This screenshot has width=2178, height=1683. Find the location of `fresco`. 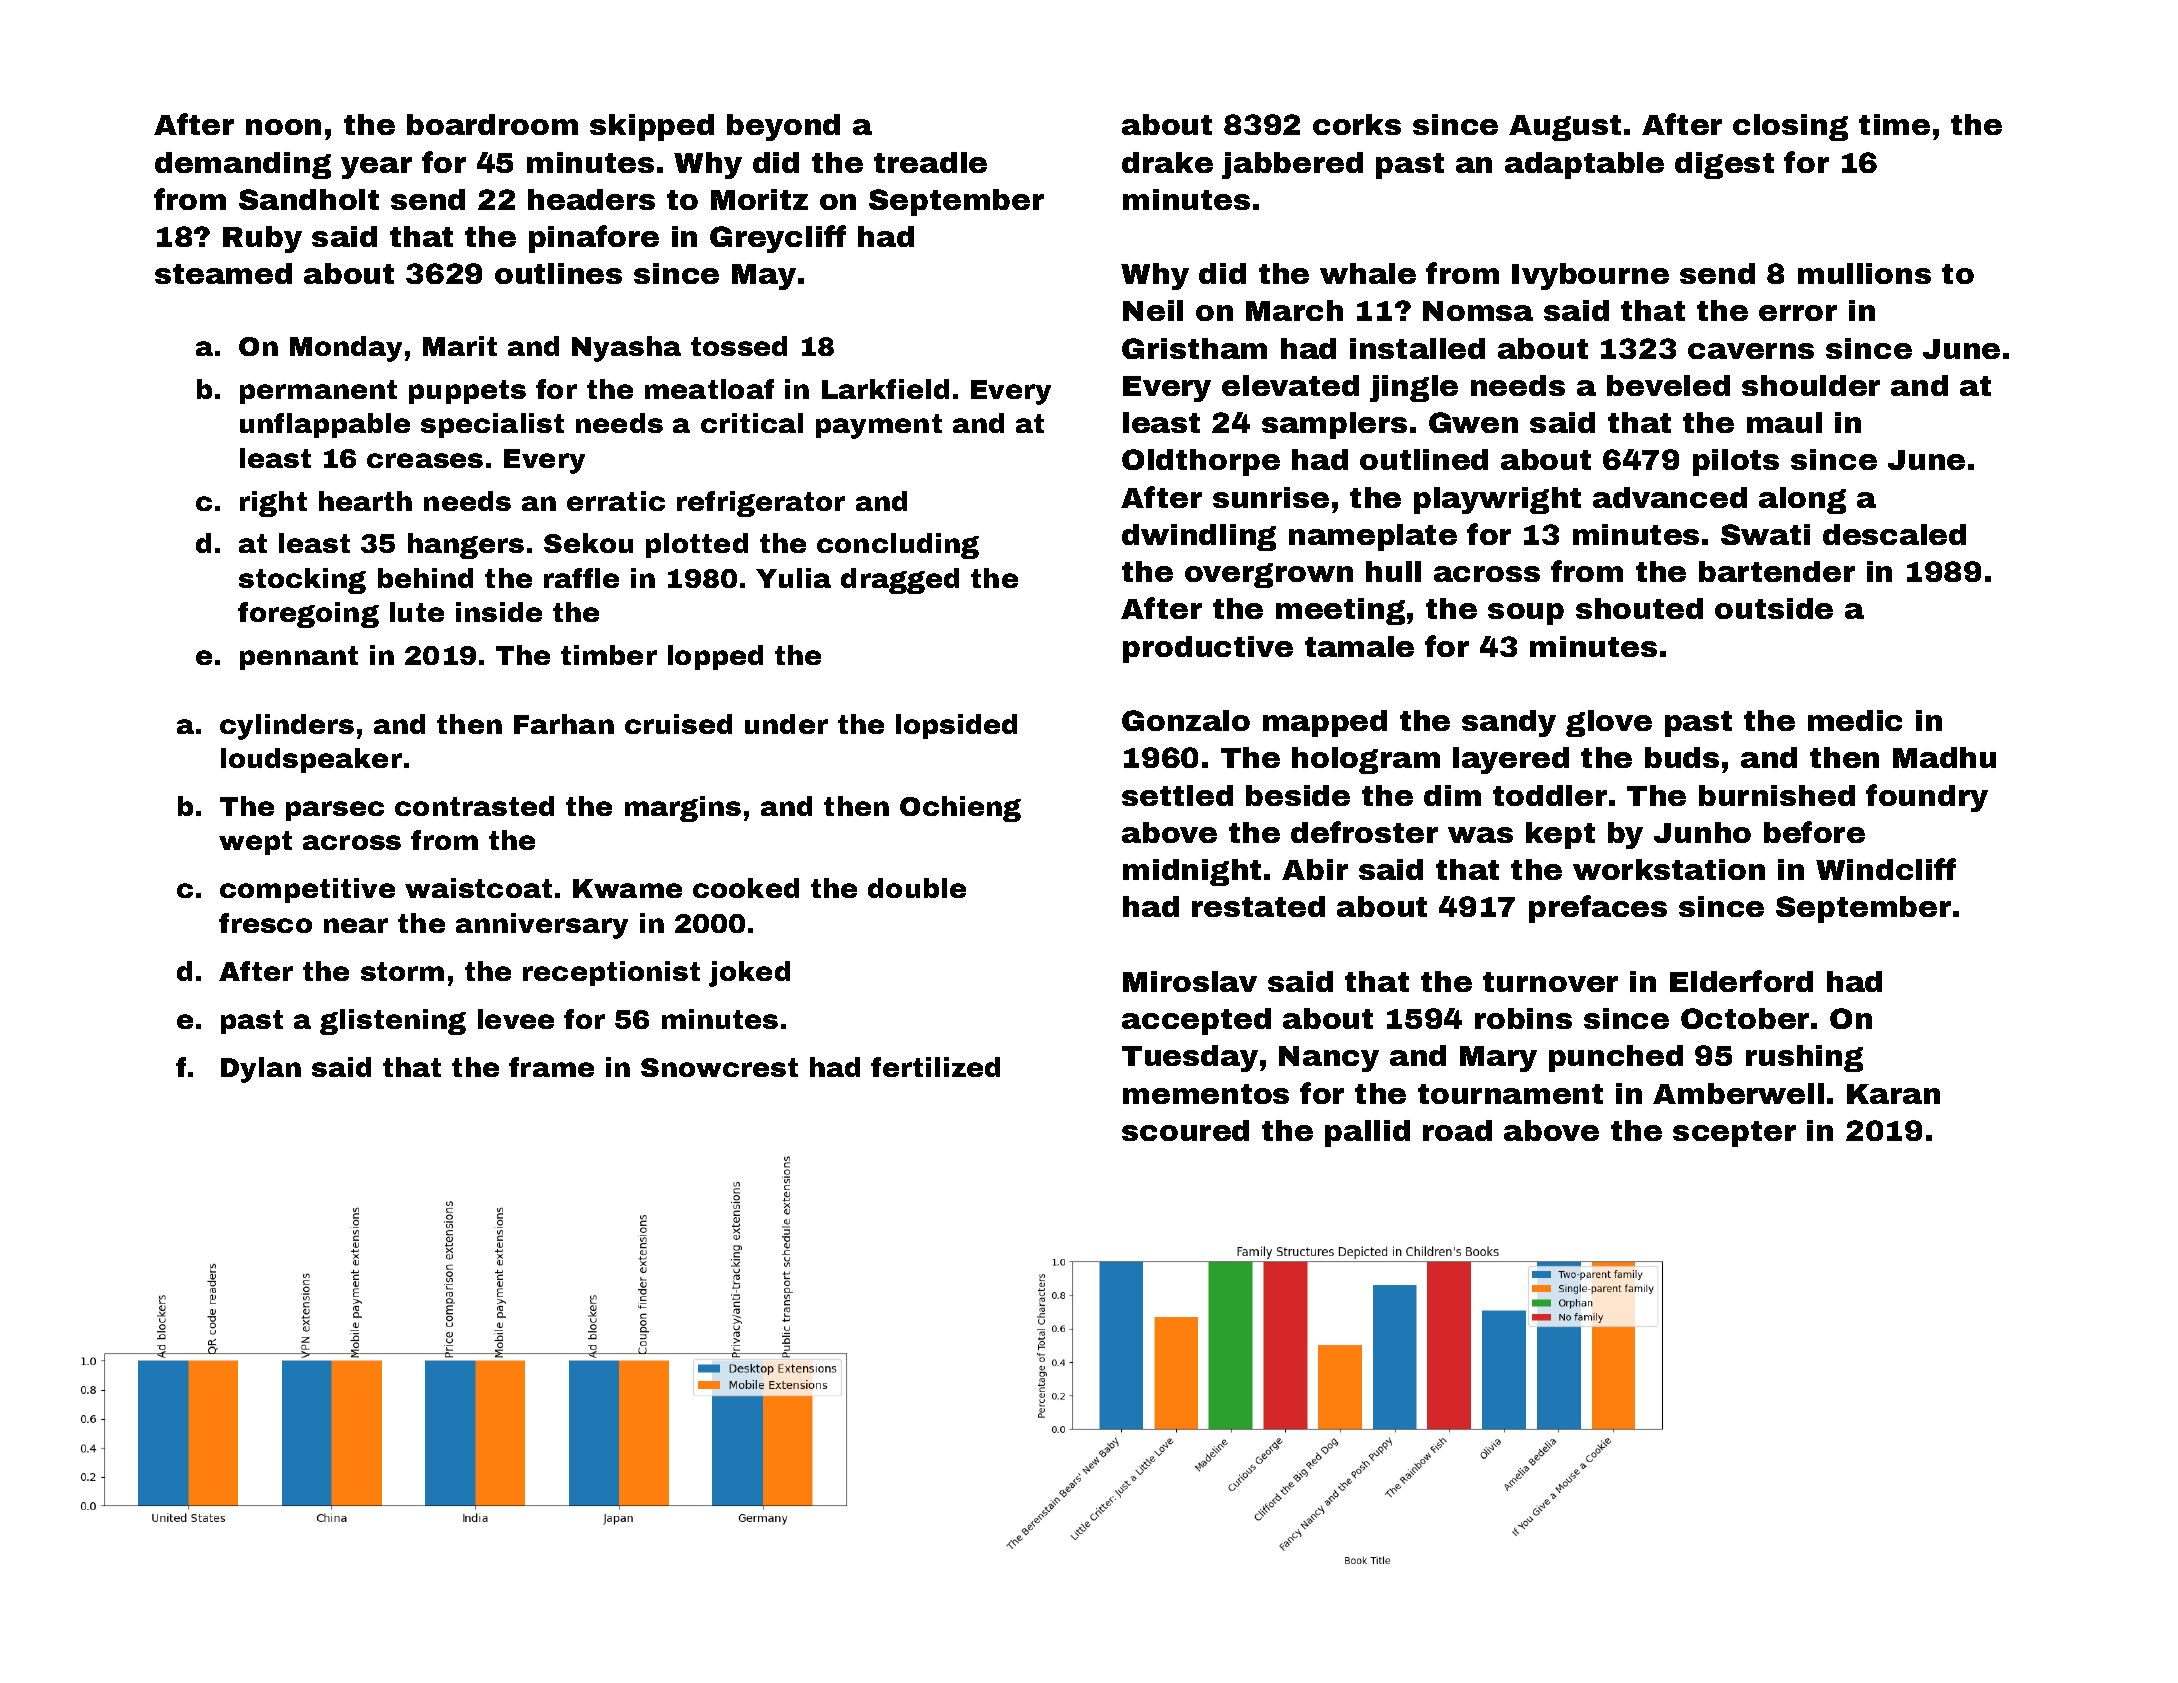

fresco is located at coordinates (265, 923).
